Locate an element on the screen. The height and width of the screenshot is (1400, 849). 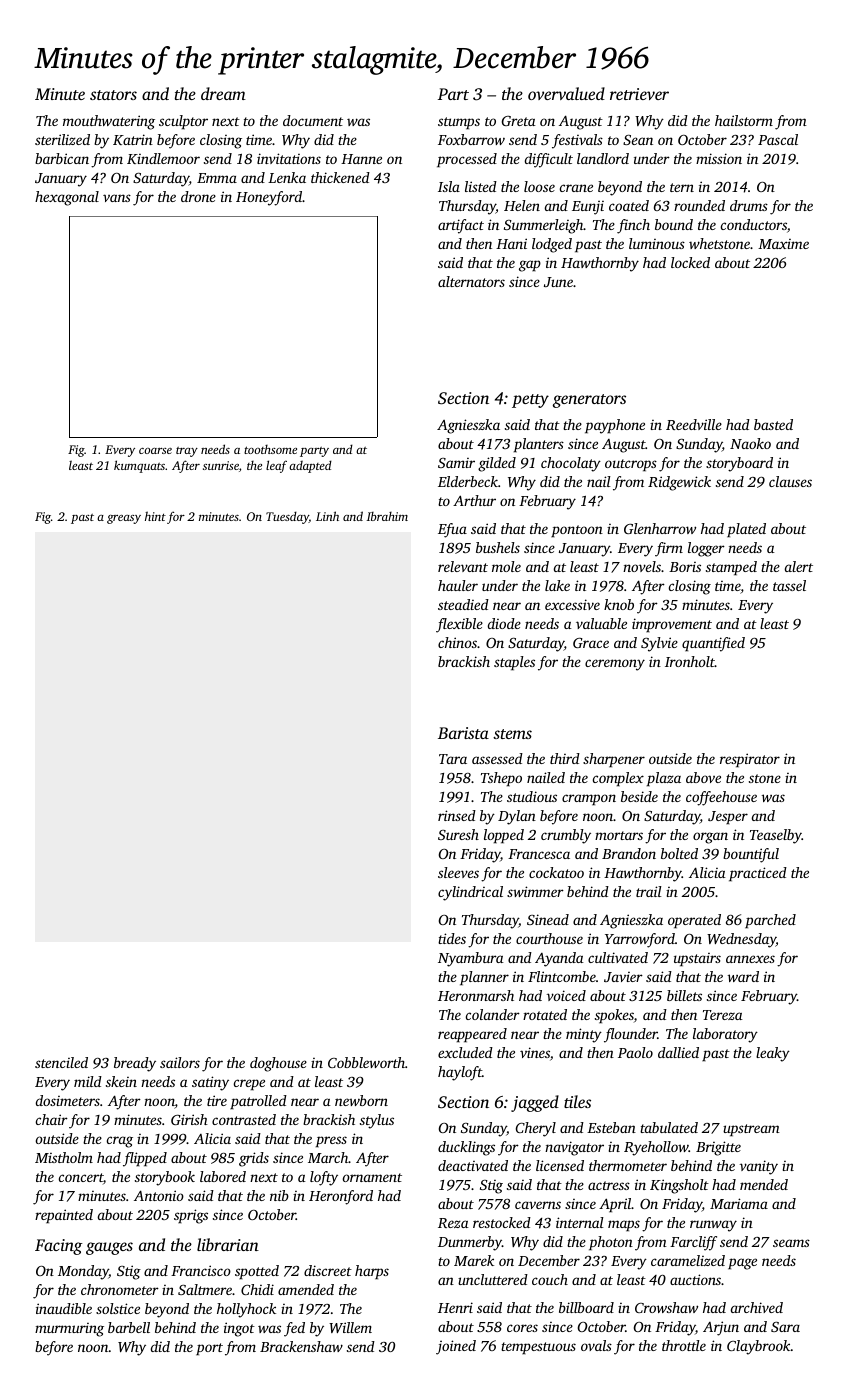
hailstorm is located at coordinates (744, 120).
